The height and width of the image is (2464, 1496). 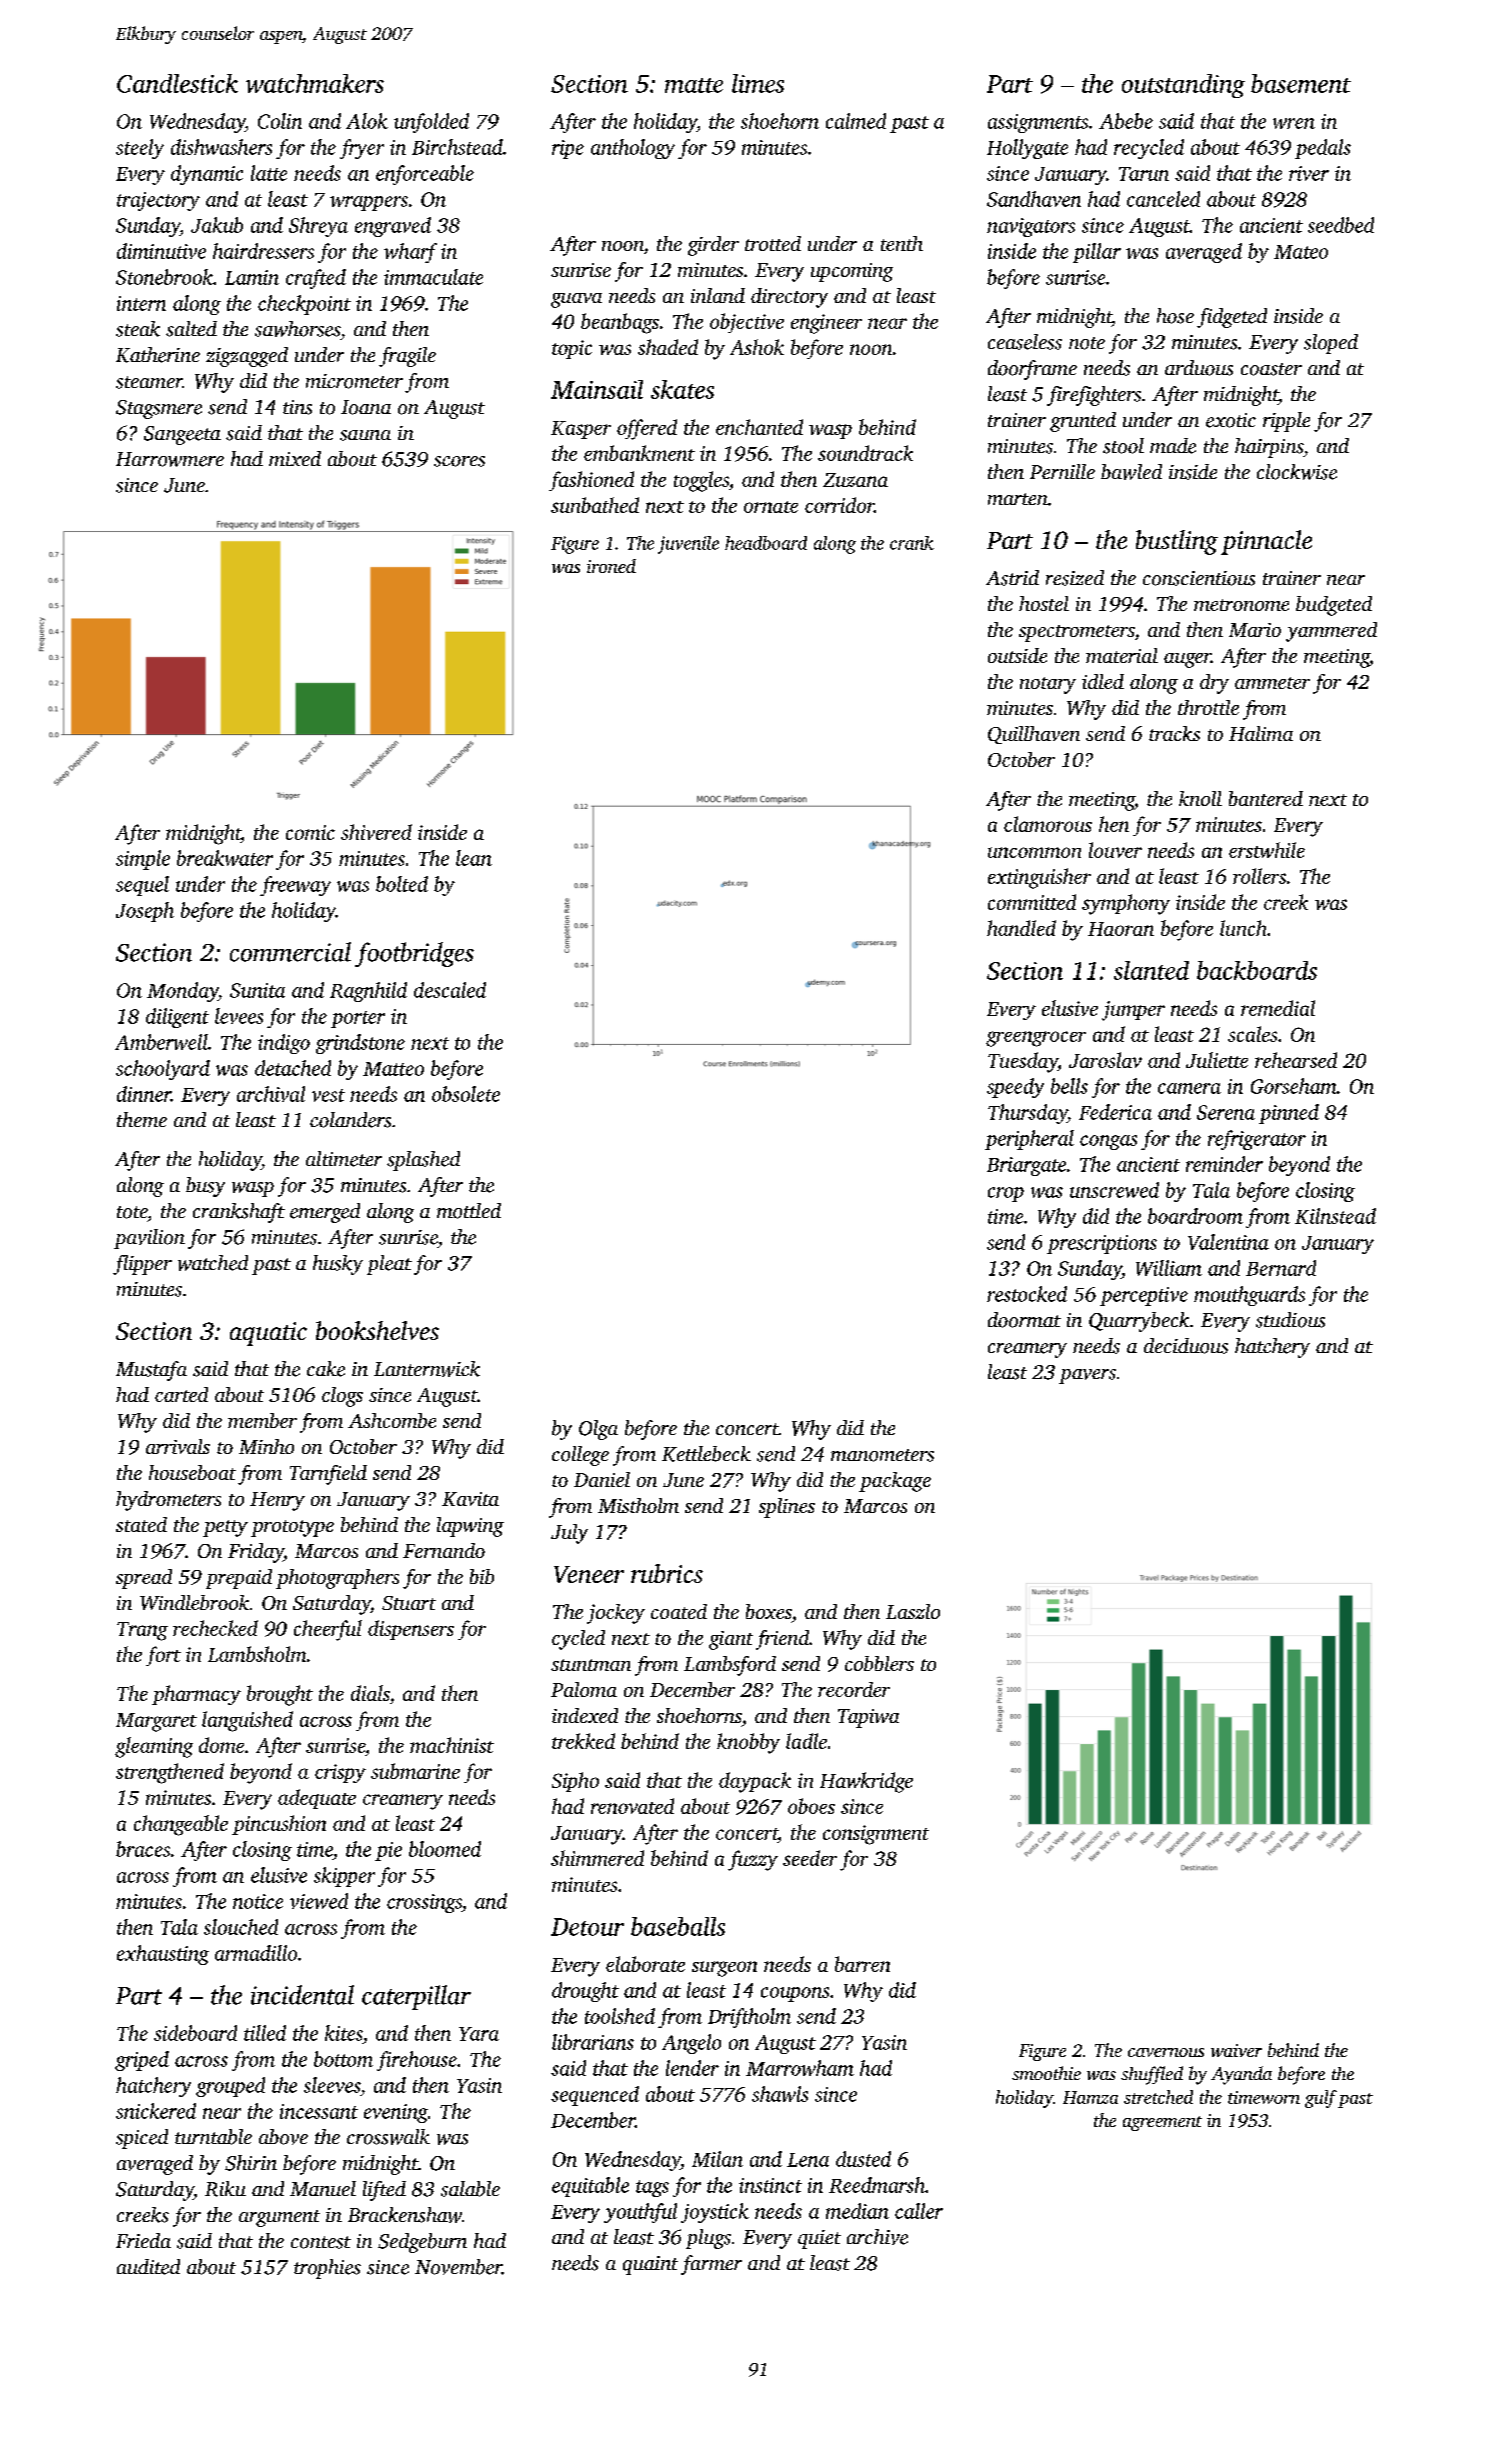 What do you see at coordinates (1290, 1320) in the image?
I see `studious` at bounding box center [1290, 1320].
